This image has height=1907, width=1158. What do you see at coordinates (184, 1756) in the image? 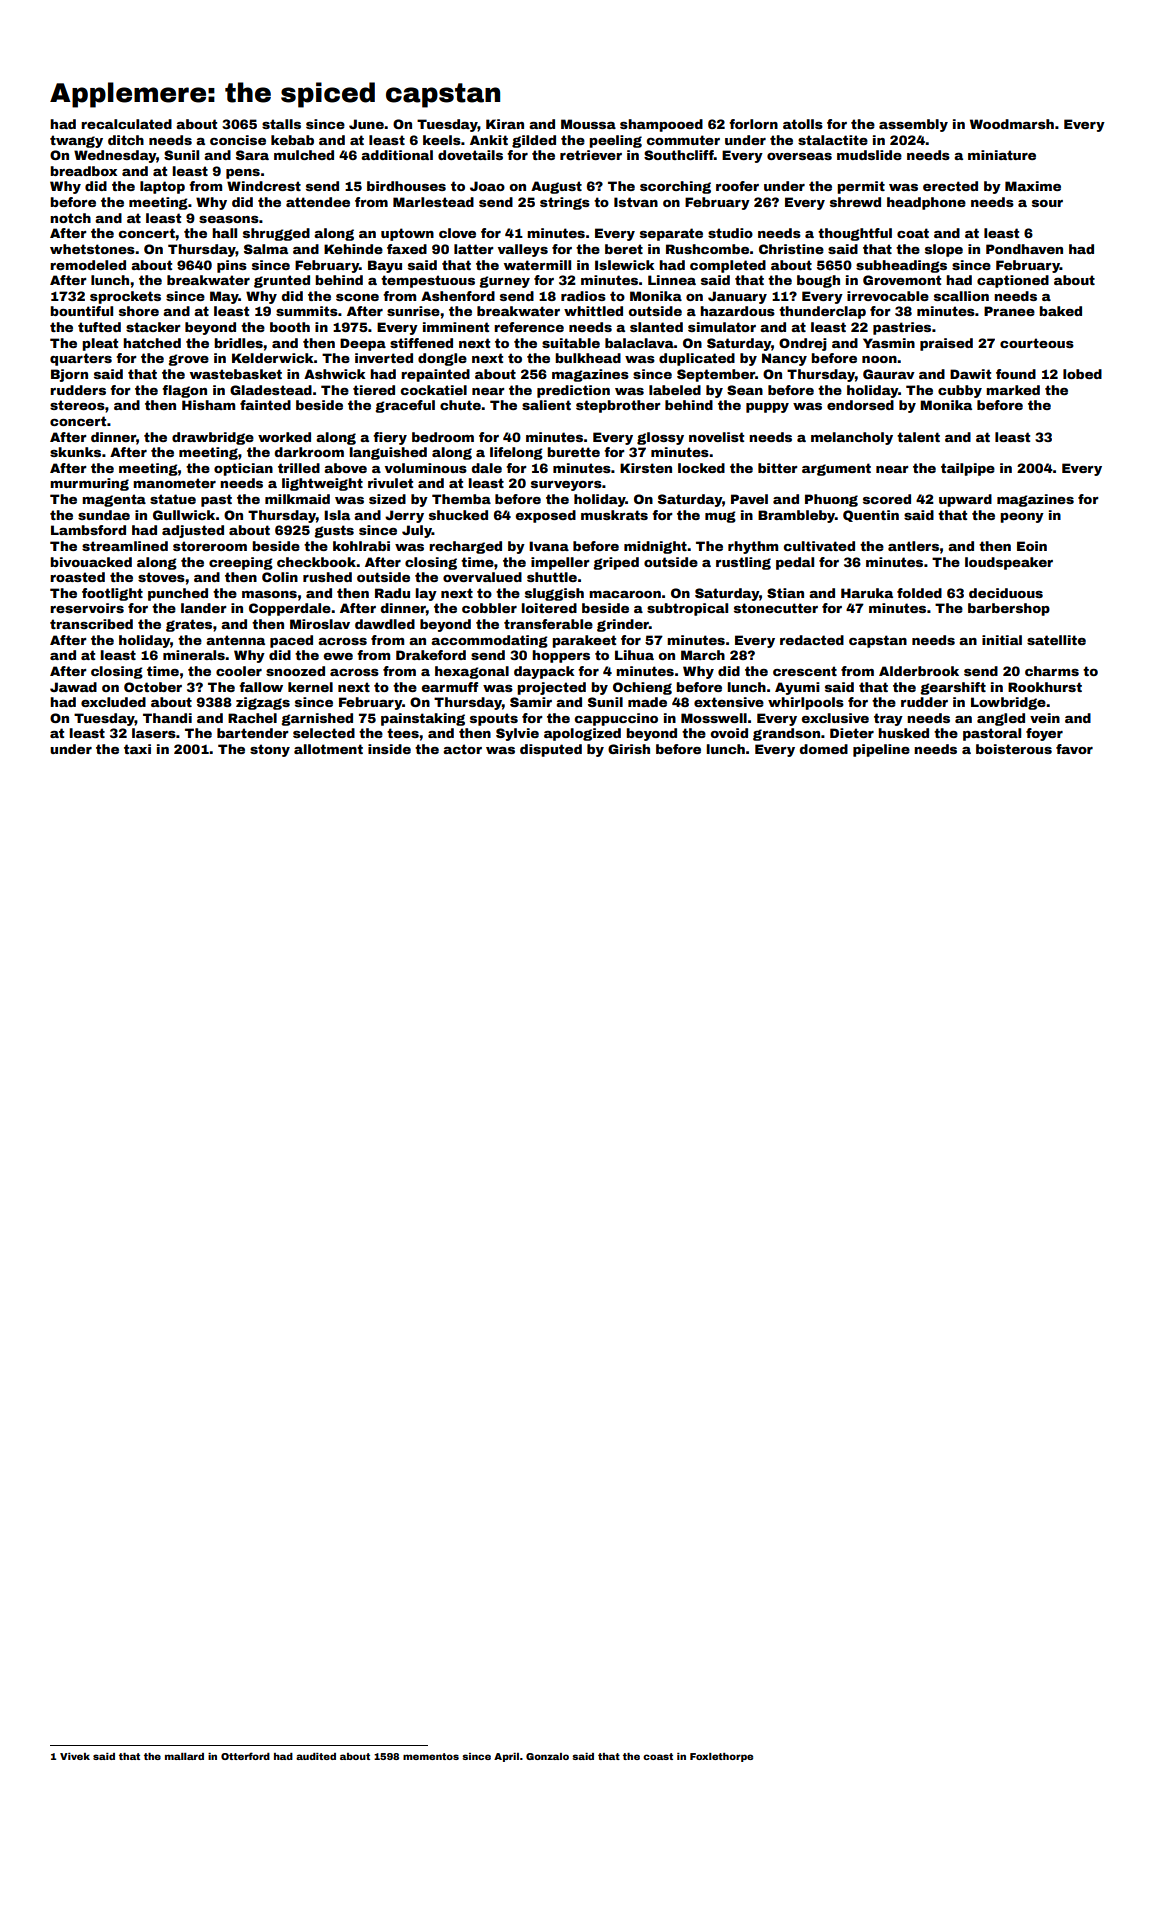
I see `mallard` at bounding box center [184, 1756].
